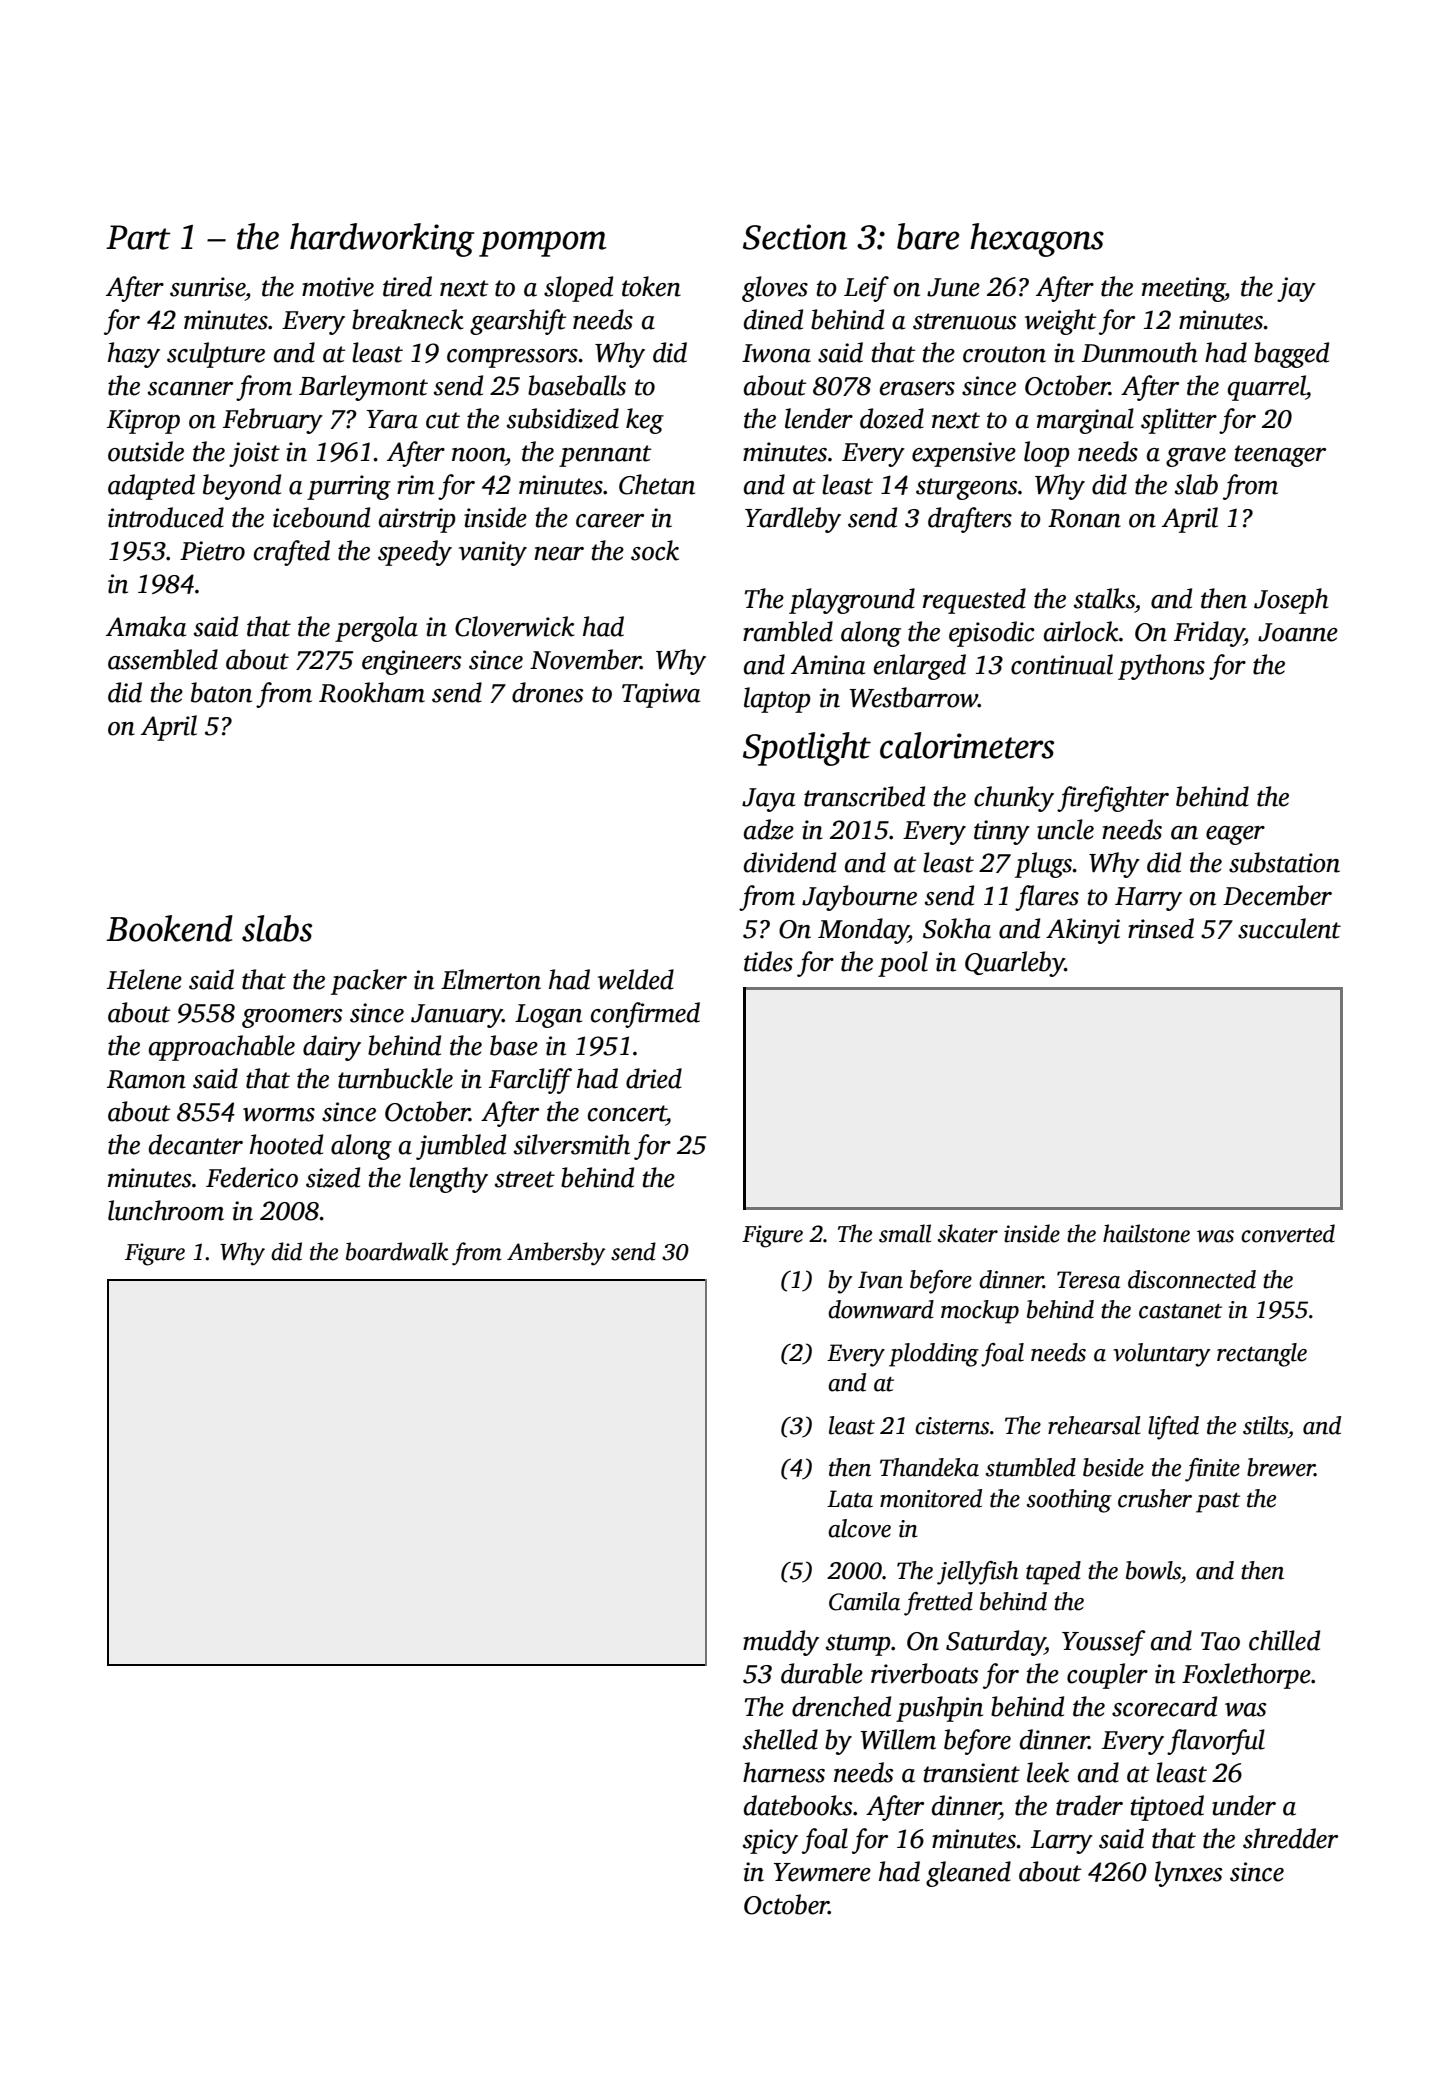 The image size is (1450, 2100). Describe the element at coordinates (636, 979) in the screenshot. I see `welded` at that location.
